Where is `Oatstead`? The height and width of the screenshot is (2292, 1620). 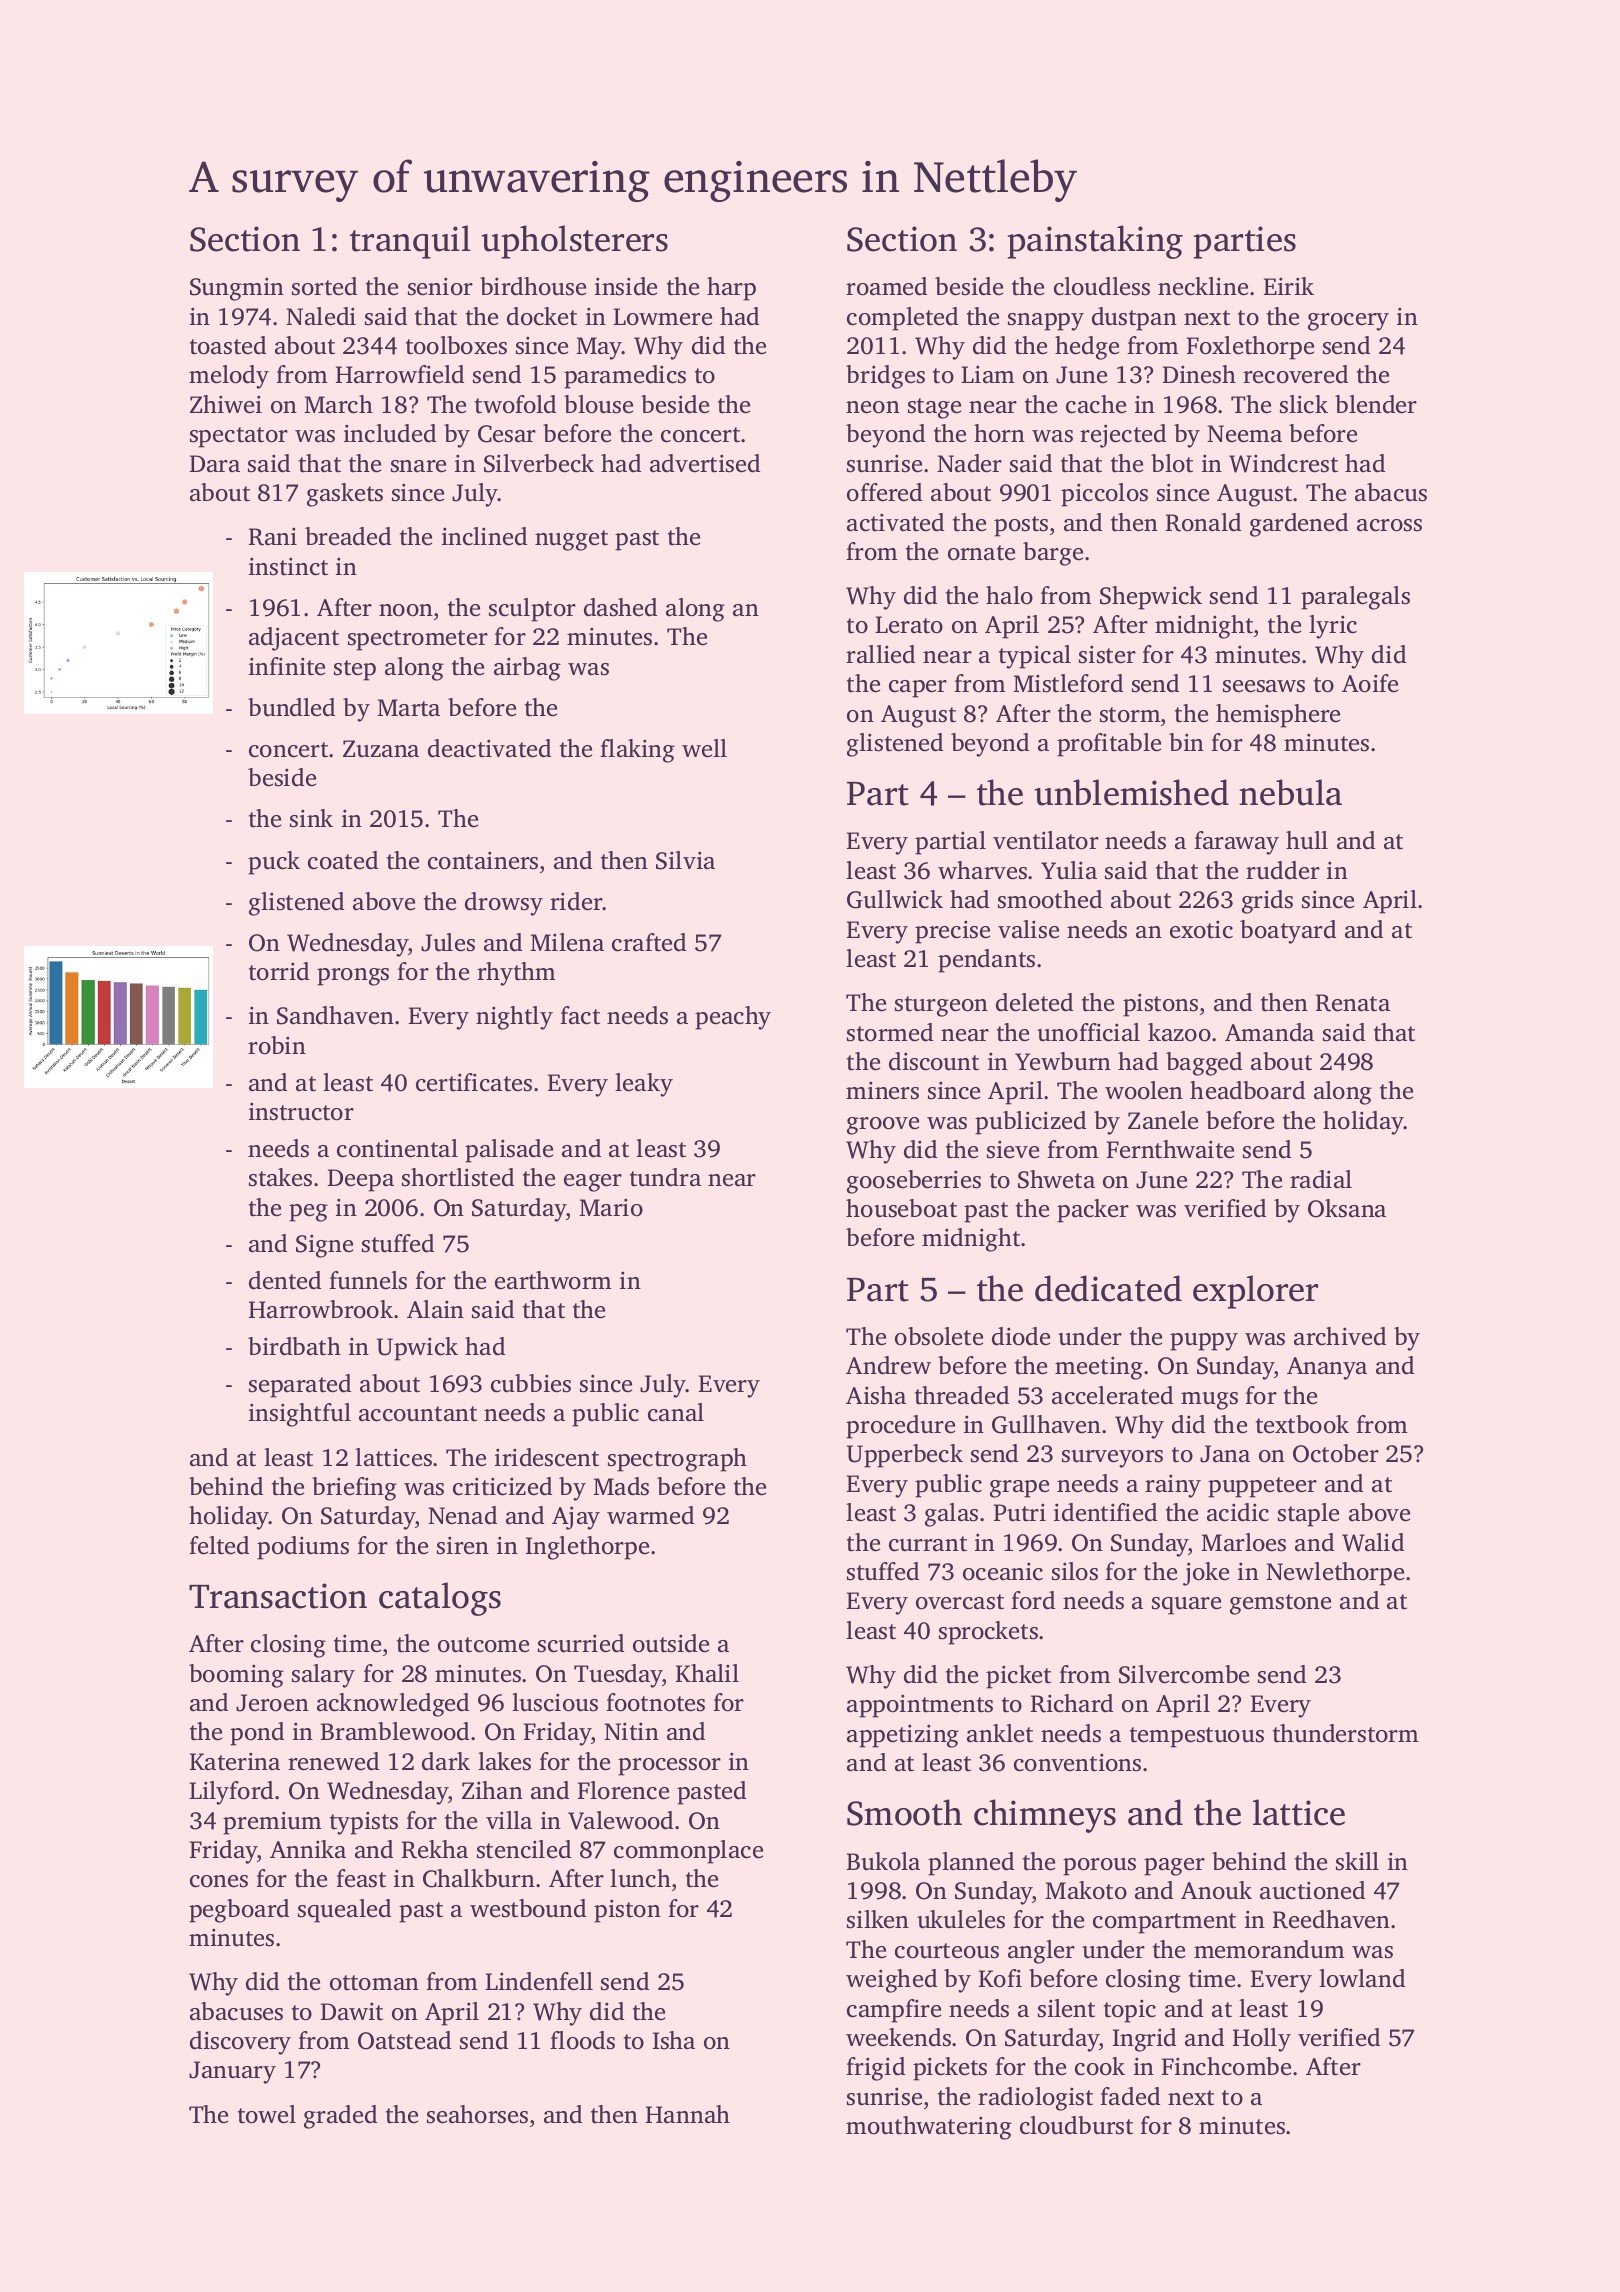 Oatstead is located at coordinates (404, 2040).
